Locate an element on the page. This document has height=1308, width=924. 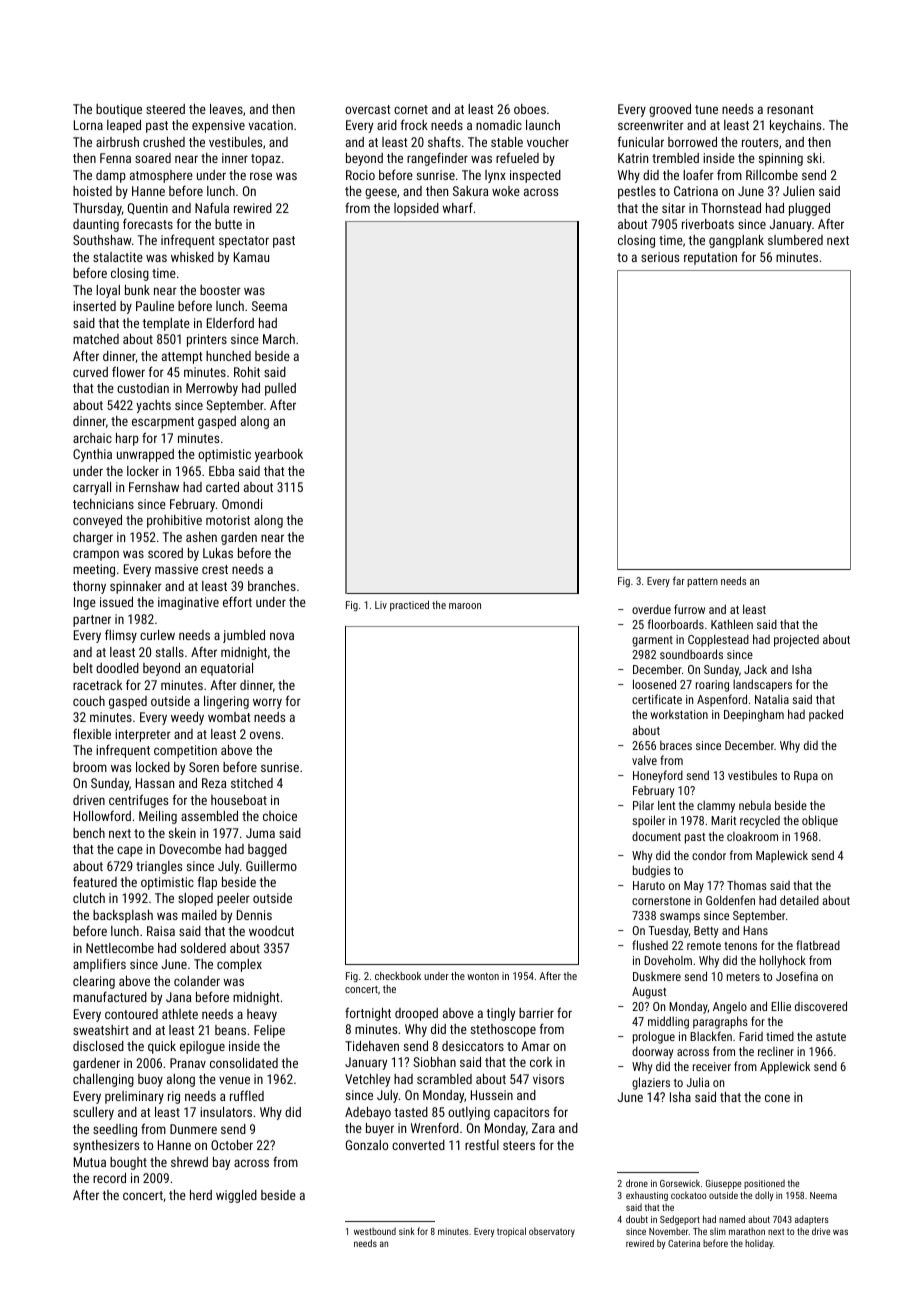
observatory is located at coordinates (552, 1232).
